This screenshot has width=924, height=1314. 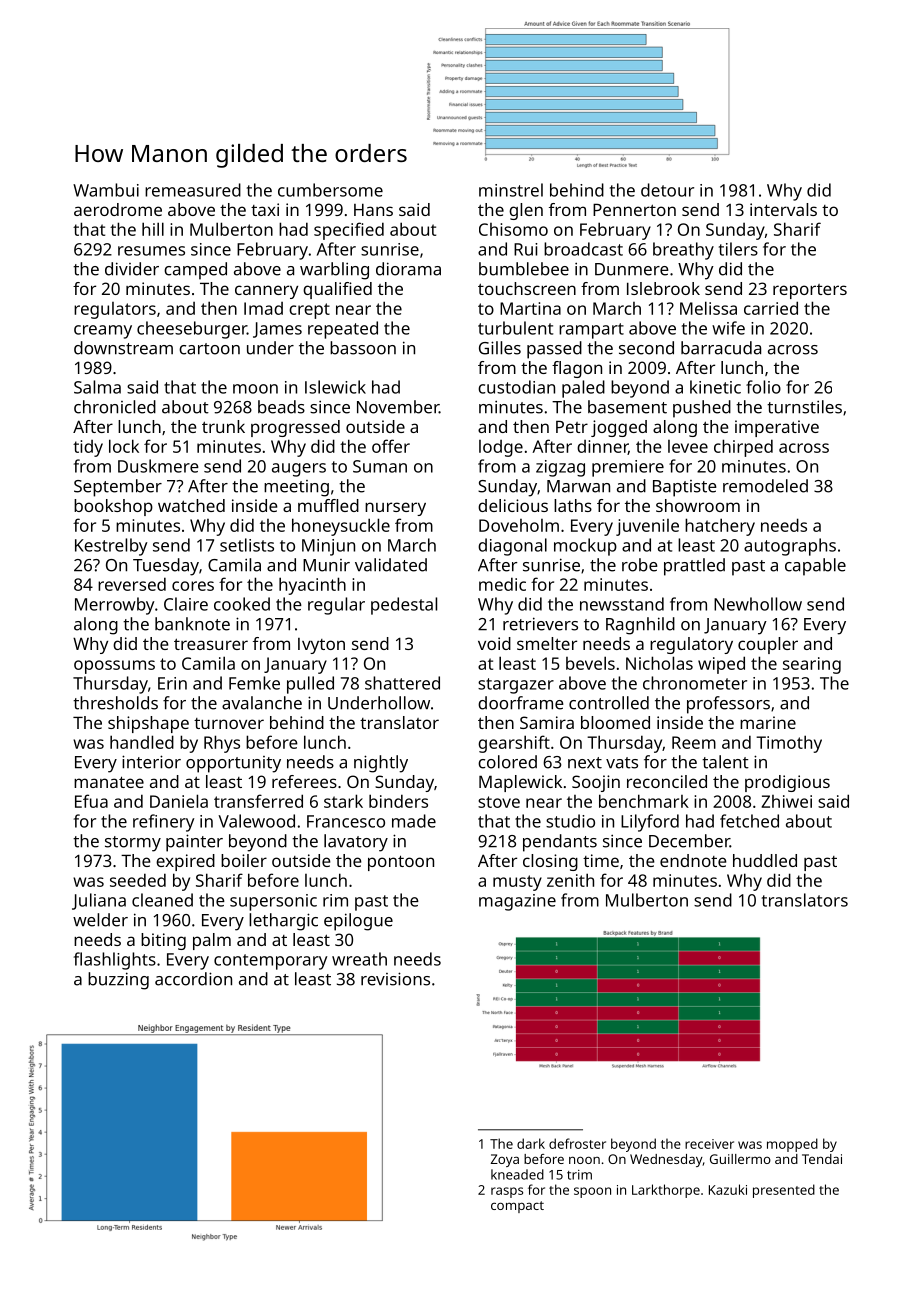 What do you see at coordinates (786, 801) in the screenshot?
I see `Zhiwei` at bounding box center [786, 801].
